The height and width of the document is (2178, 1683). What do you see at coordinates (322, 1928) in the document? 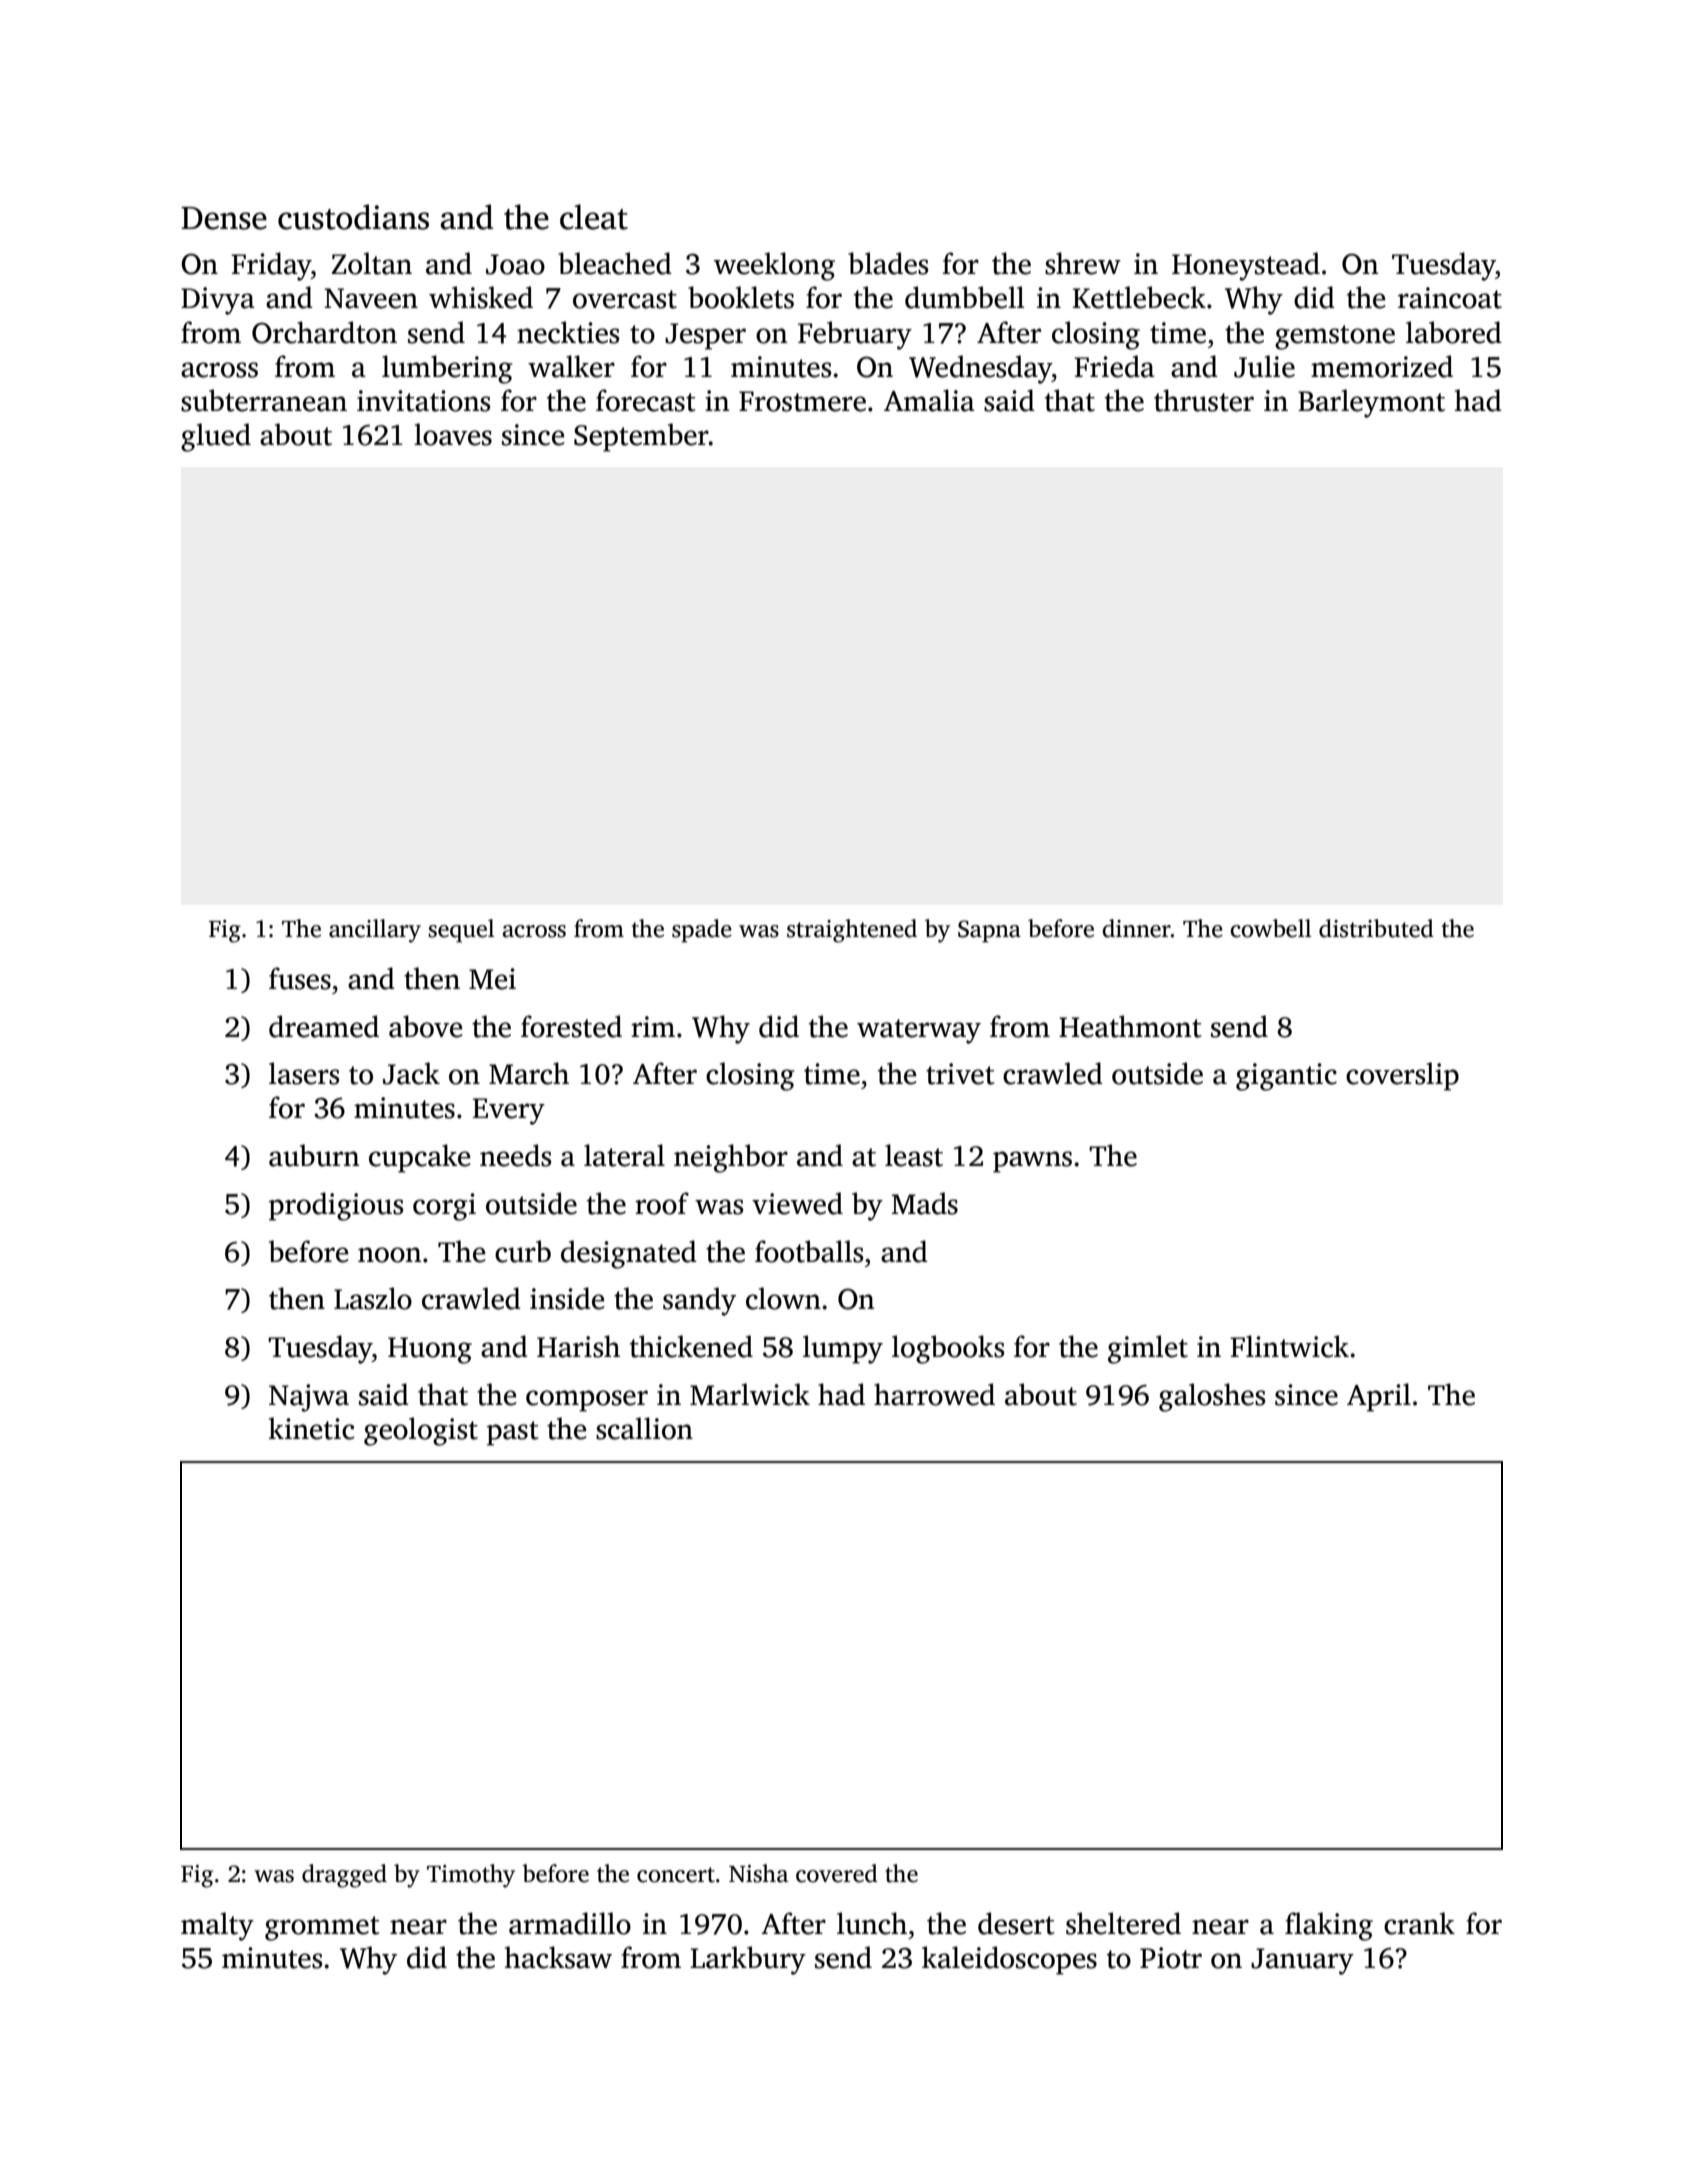
I see `grommet` at bounding box center [322, 1928].
